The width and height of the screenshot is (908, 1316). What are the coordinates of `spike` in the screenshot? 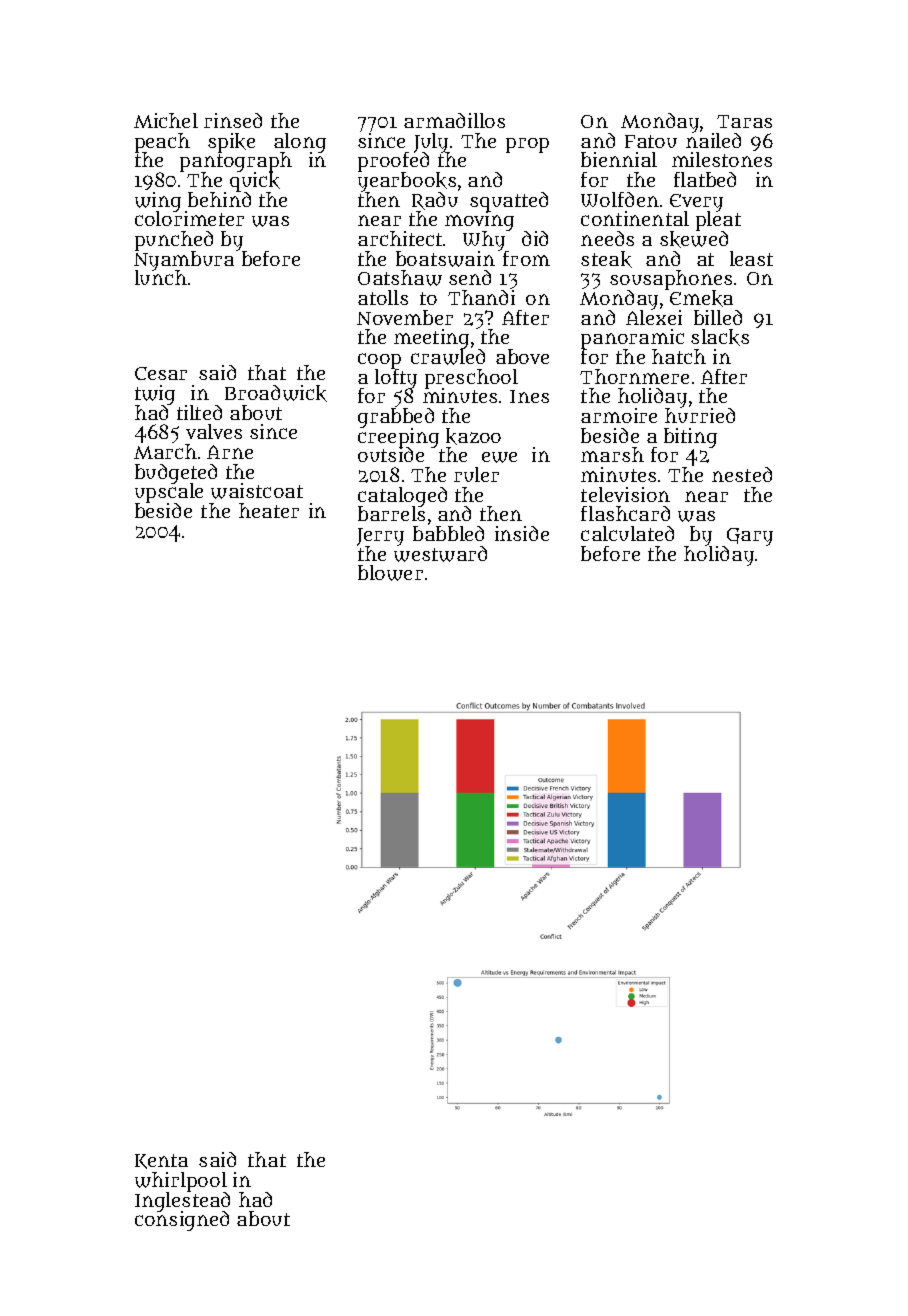 It's located at (231, 143).
